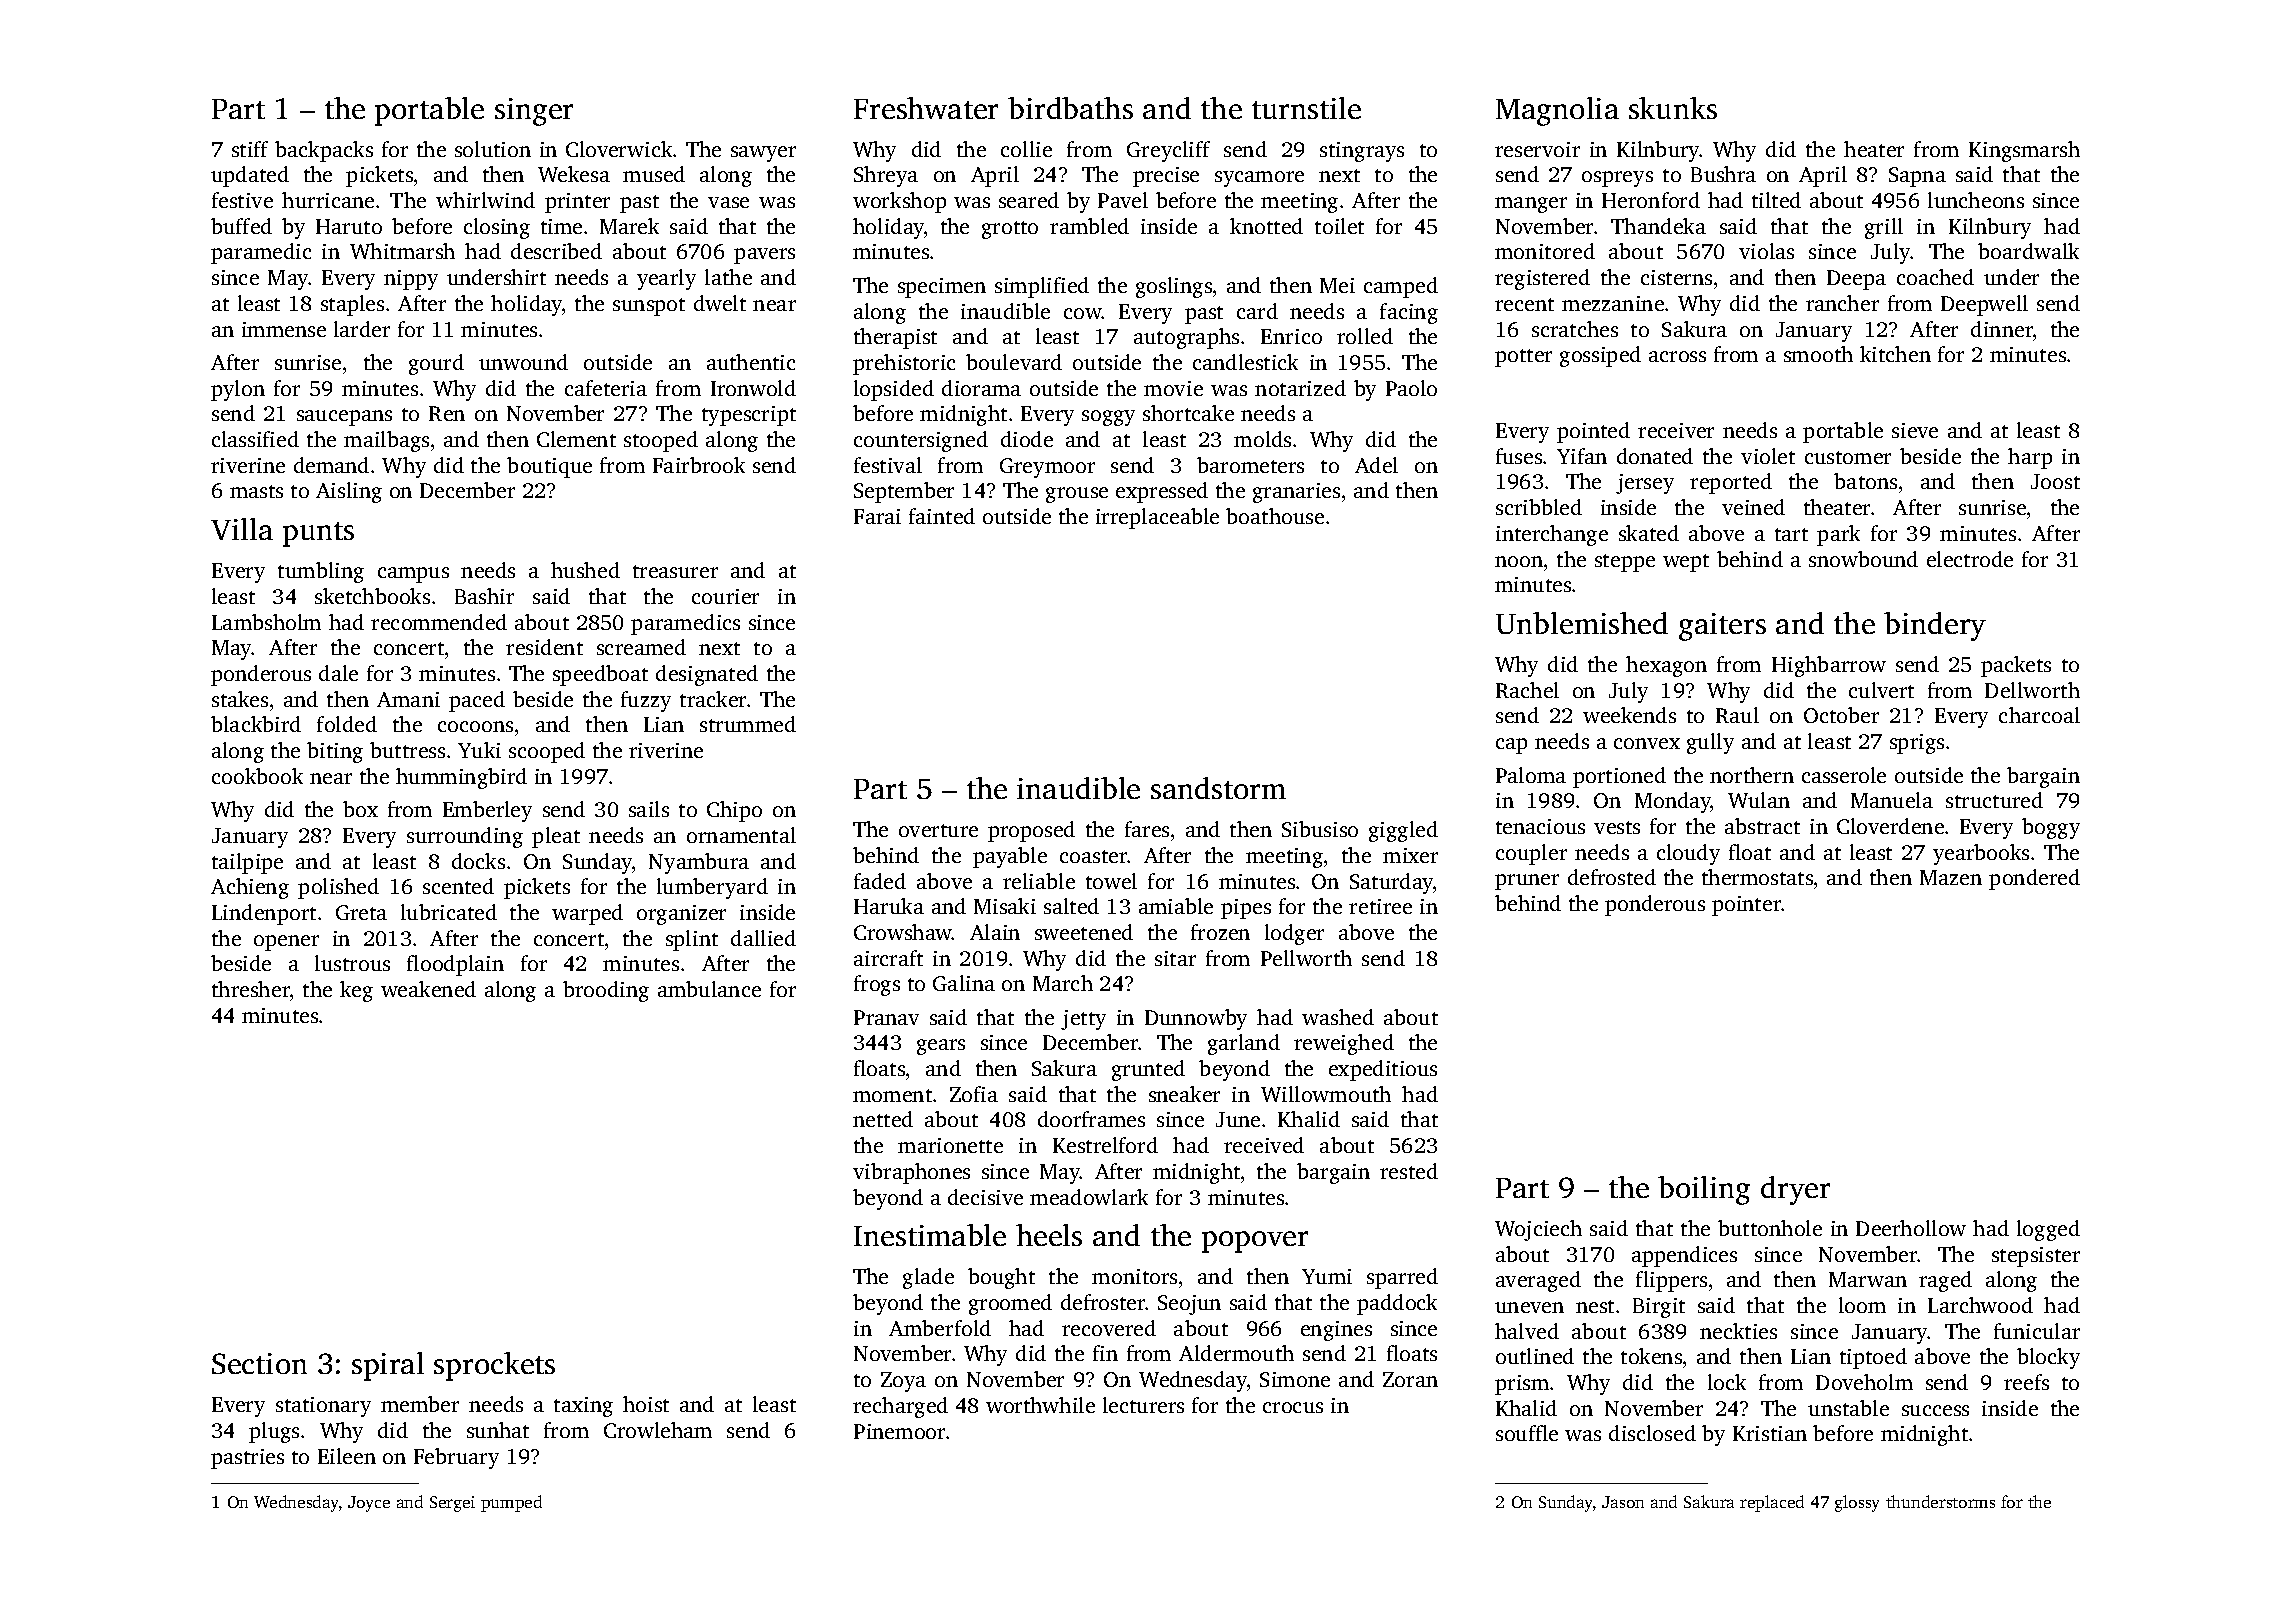 This screenshot has width=2292, height=1620. Describe the element at coordinates (284, 329) in the screenshot. I see `immense` at that location.
